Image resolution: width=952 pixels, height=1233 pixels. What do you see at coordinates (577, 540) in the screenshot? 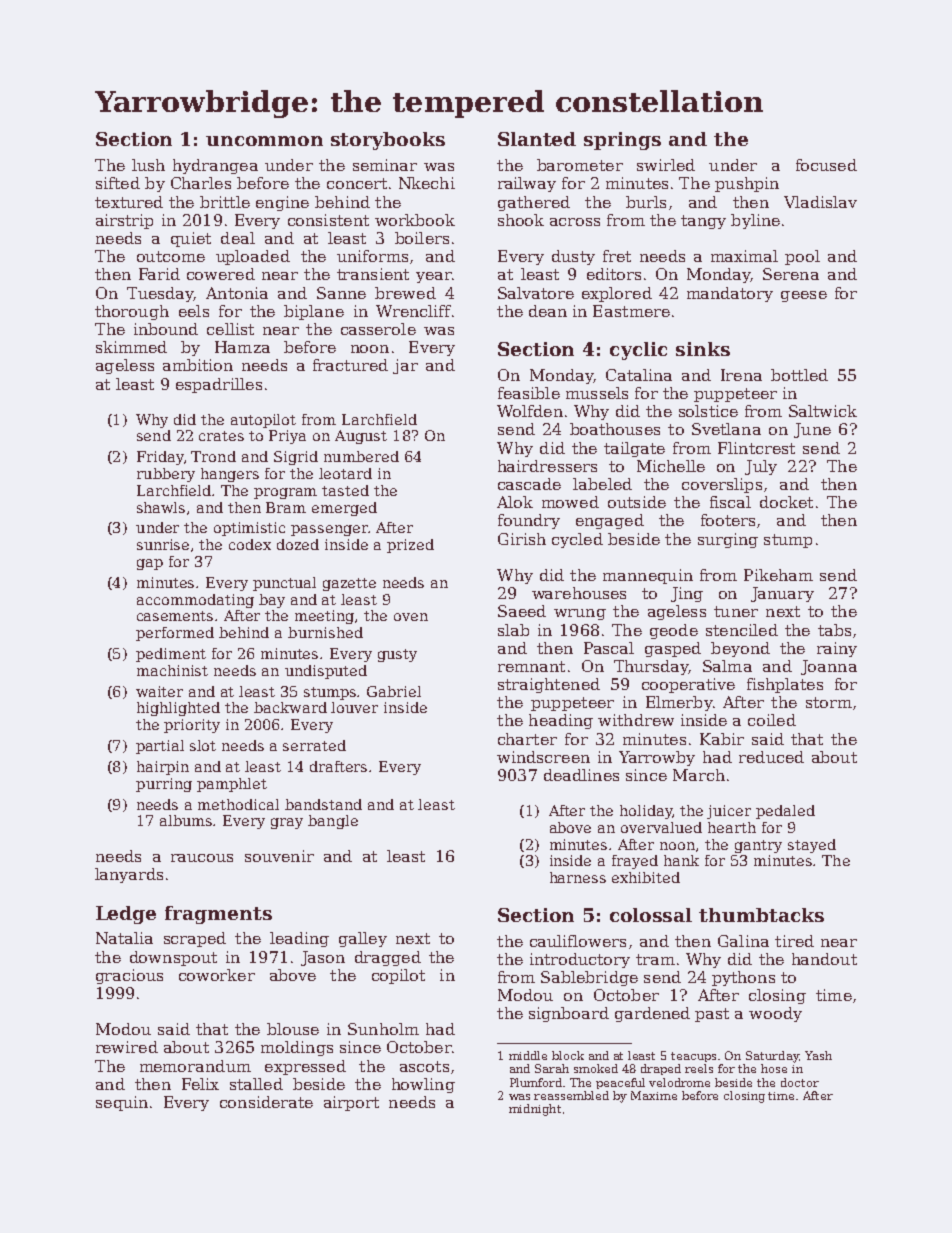
I see `cycled` at bounding box center [577, 540].
